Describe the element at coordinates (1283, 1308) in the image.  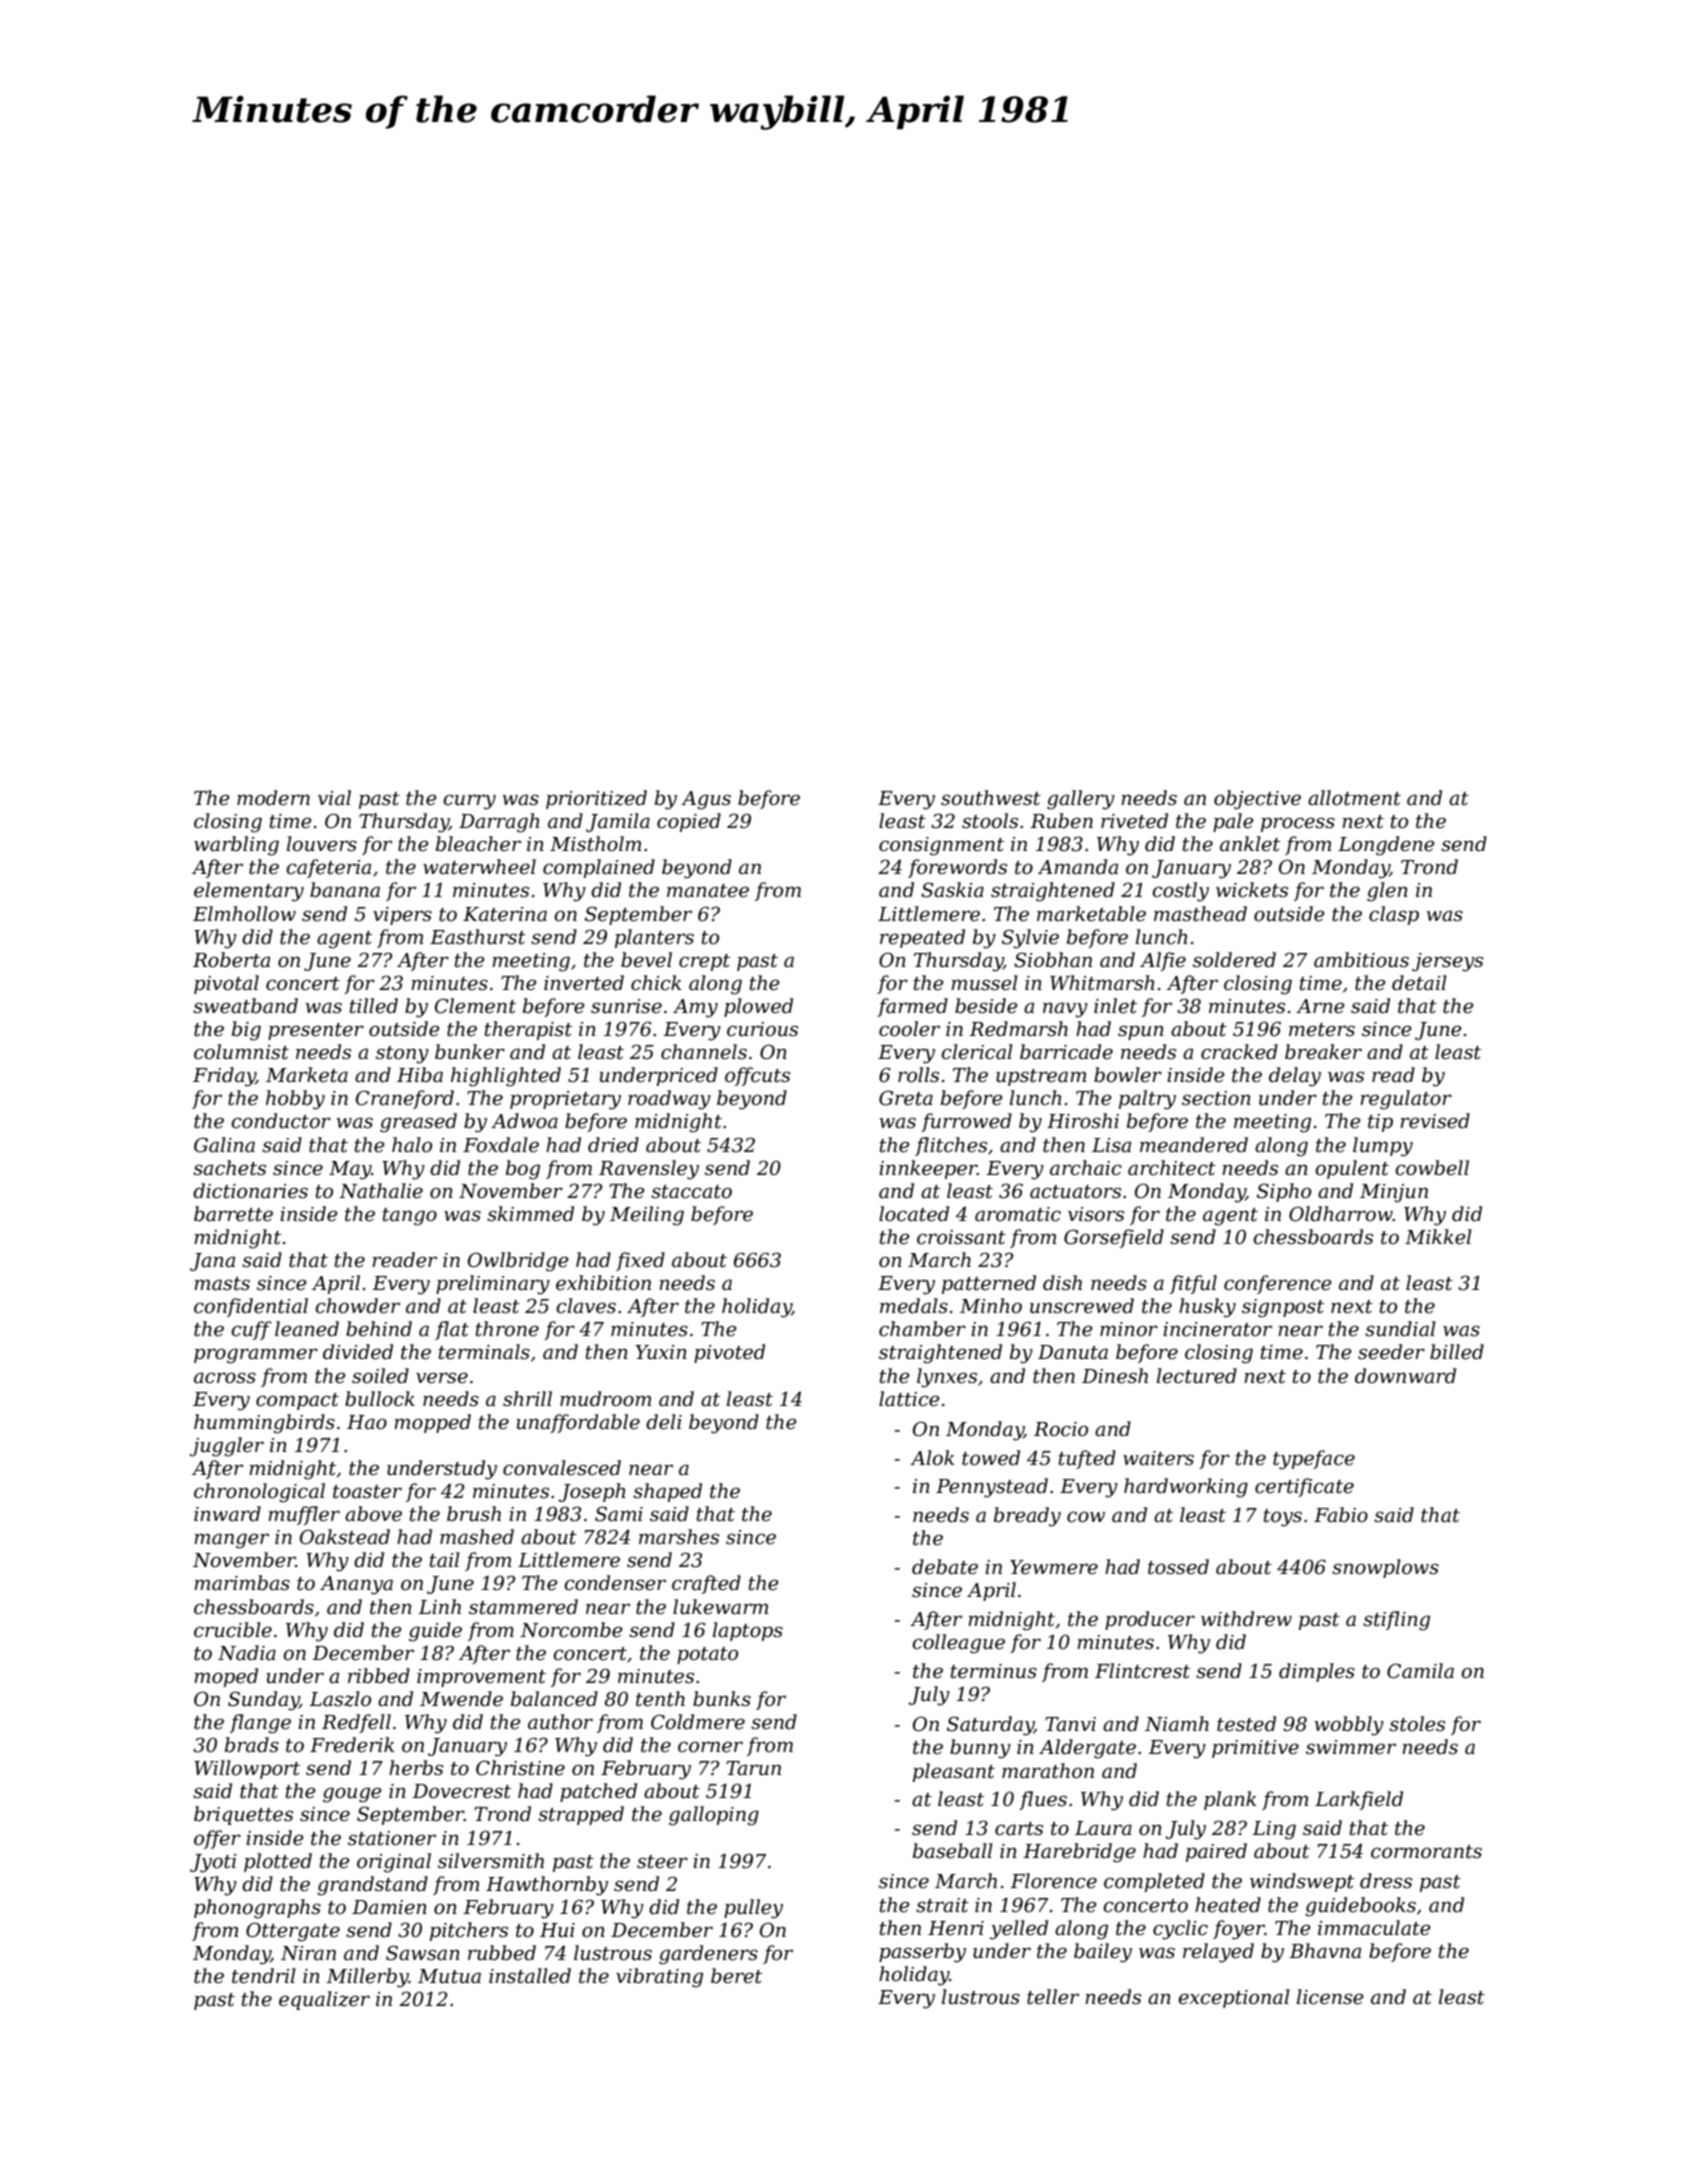
I see `signpost` at that location.
